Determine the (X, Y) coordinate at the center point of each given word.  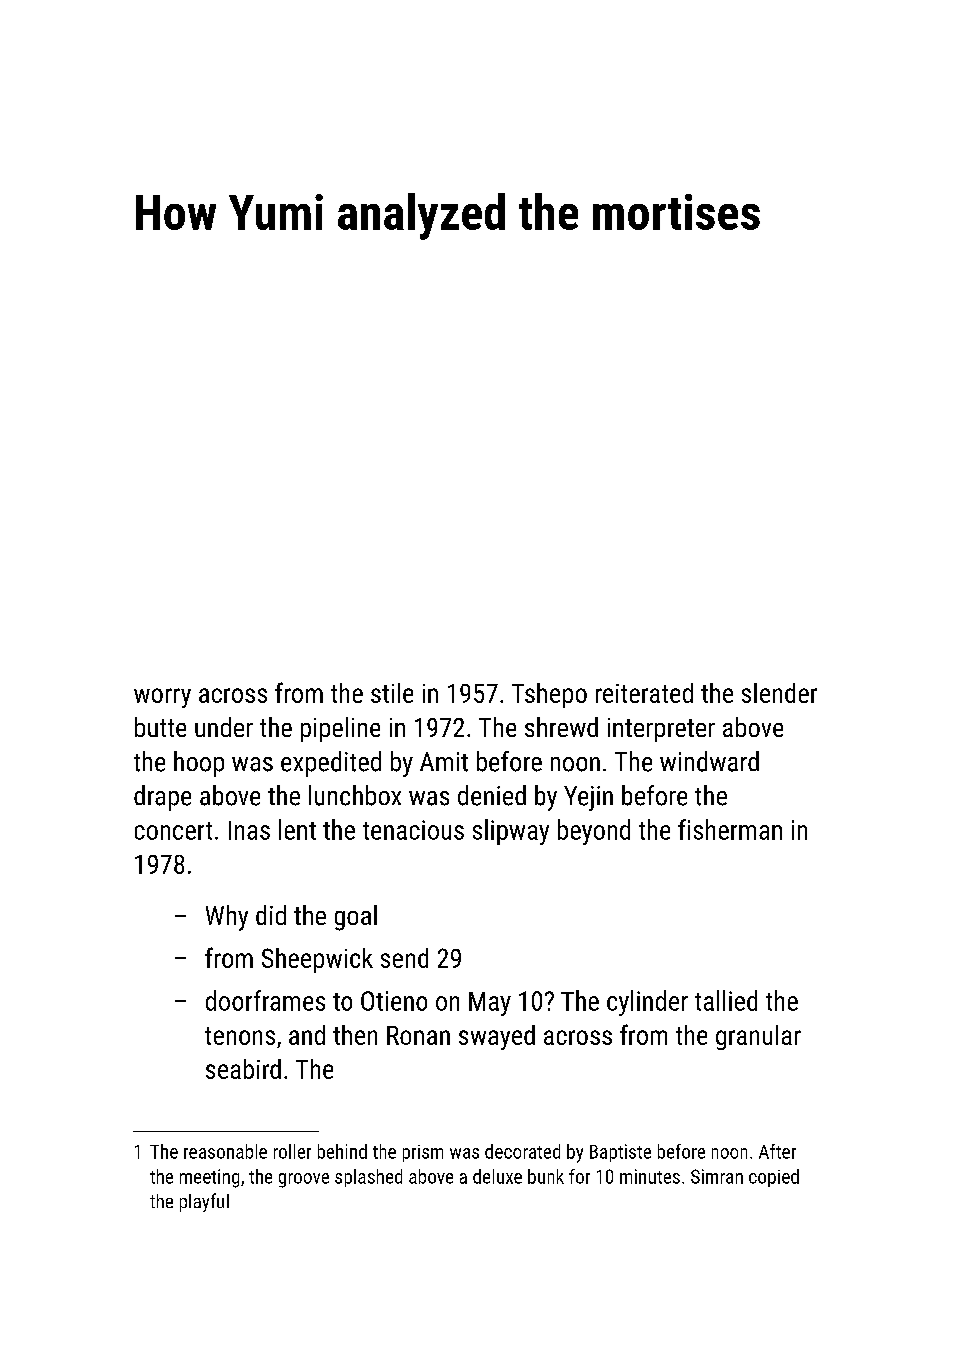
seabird (243, 1069)
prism (423, 1153)
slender (779, 693)
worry (162, 698)
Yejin (588, 798)
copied (774, 1178)
